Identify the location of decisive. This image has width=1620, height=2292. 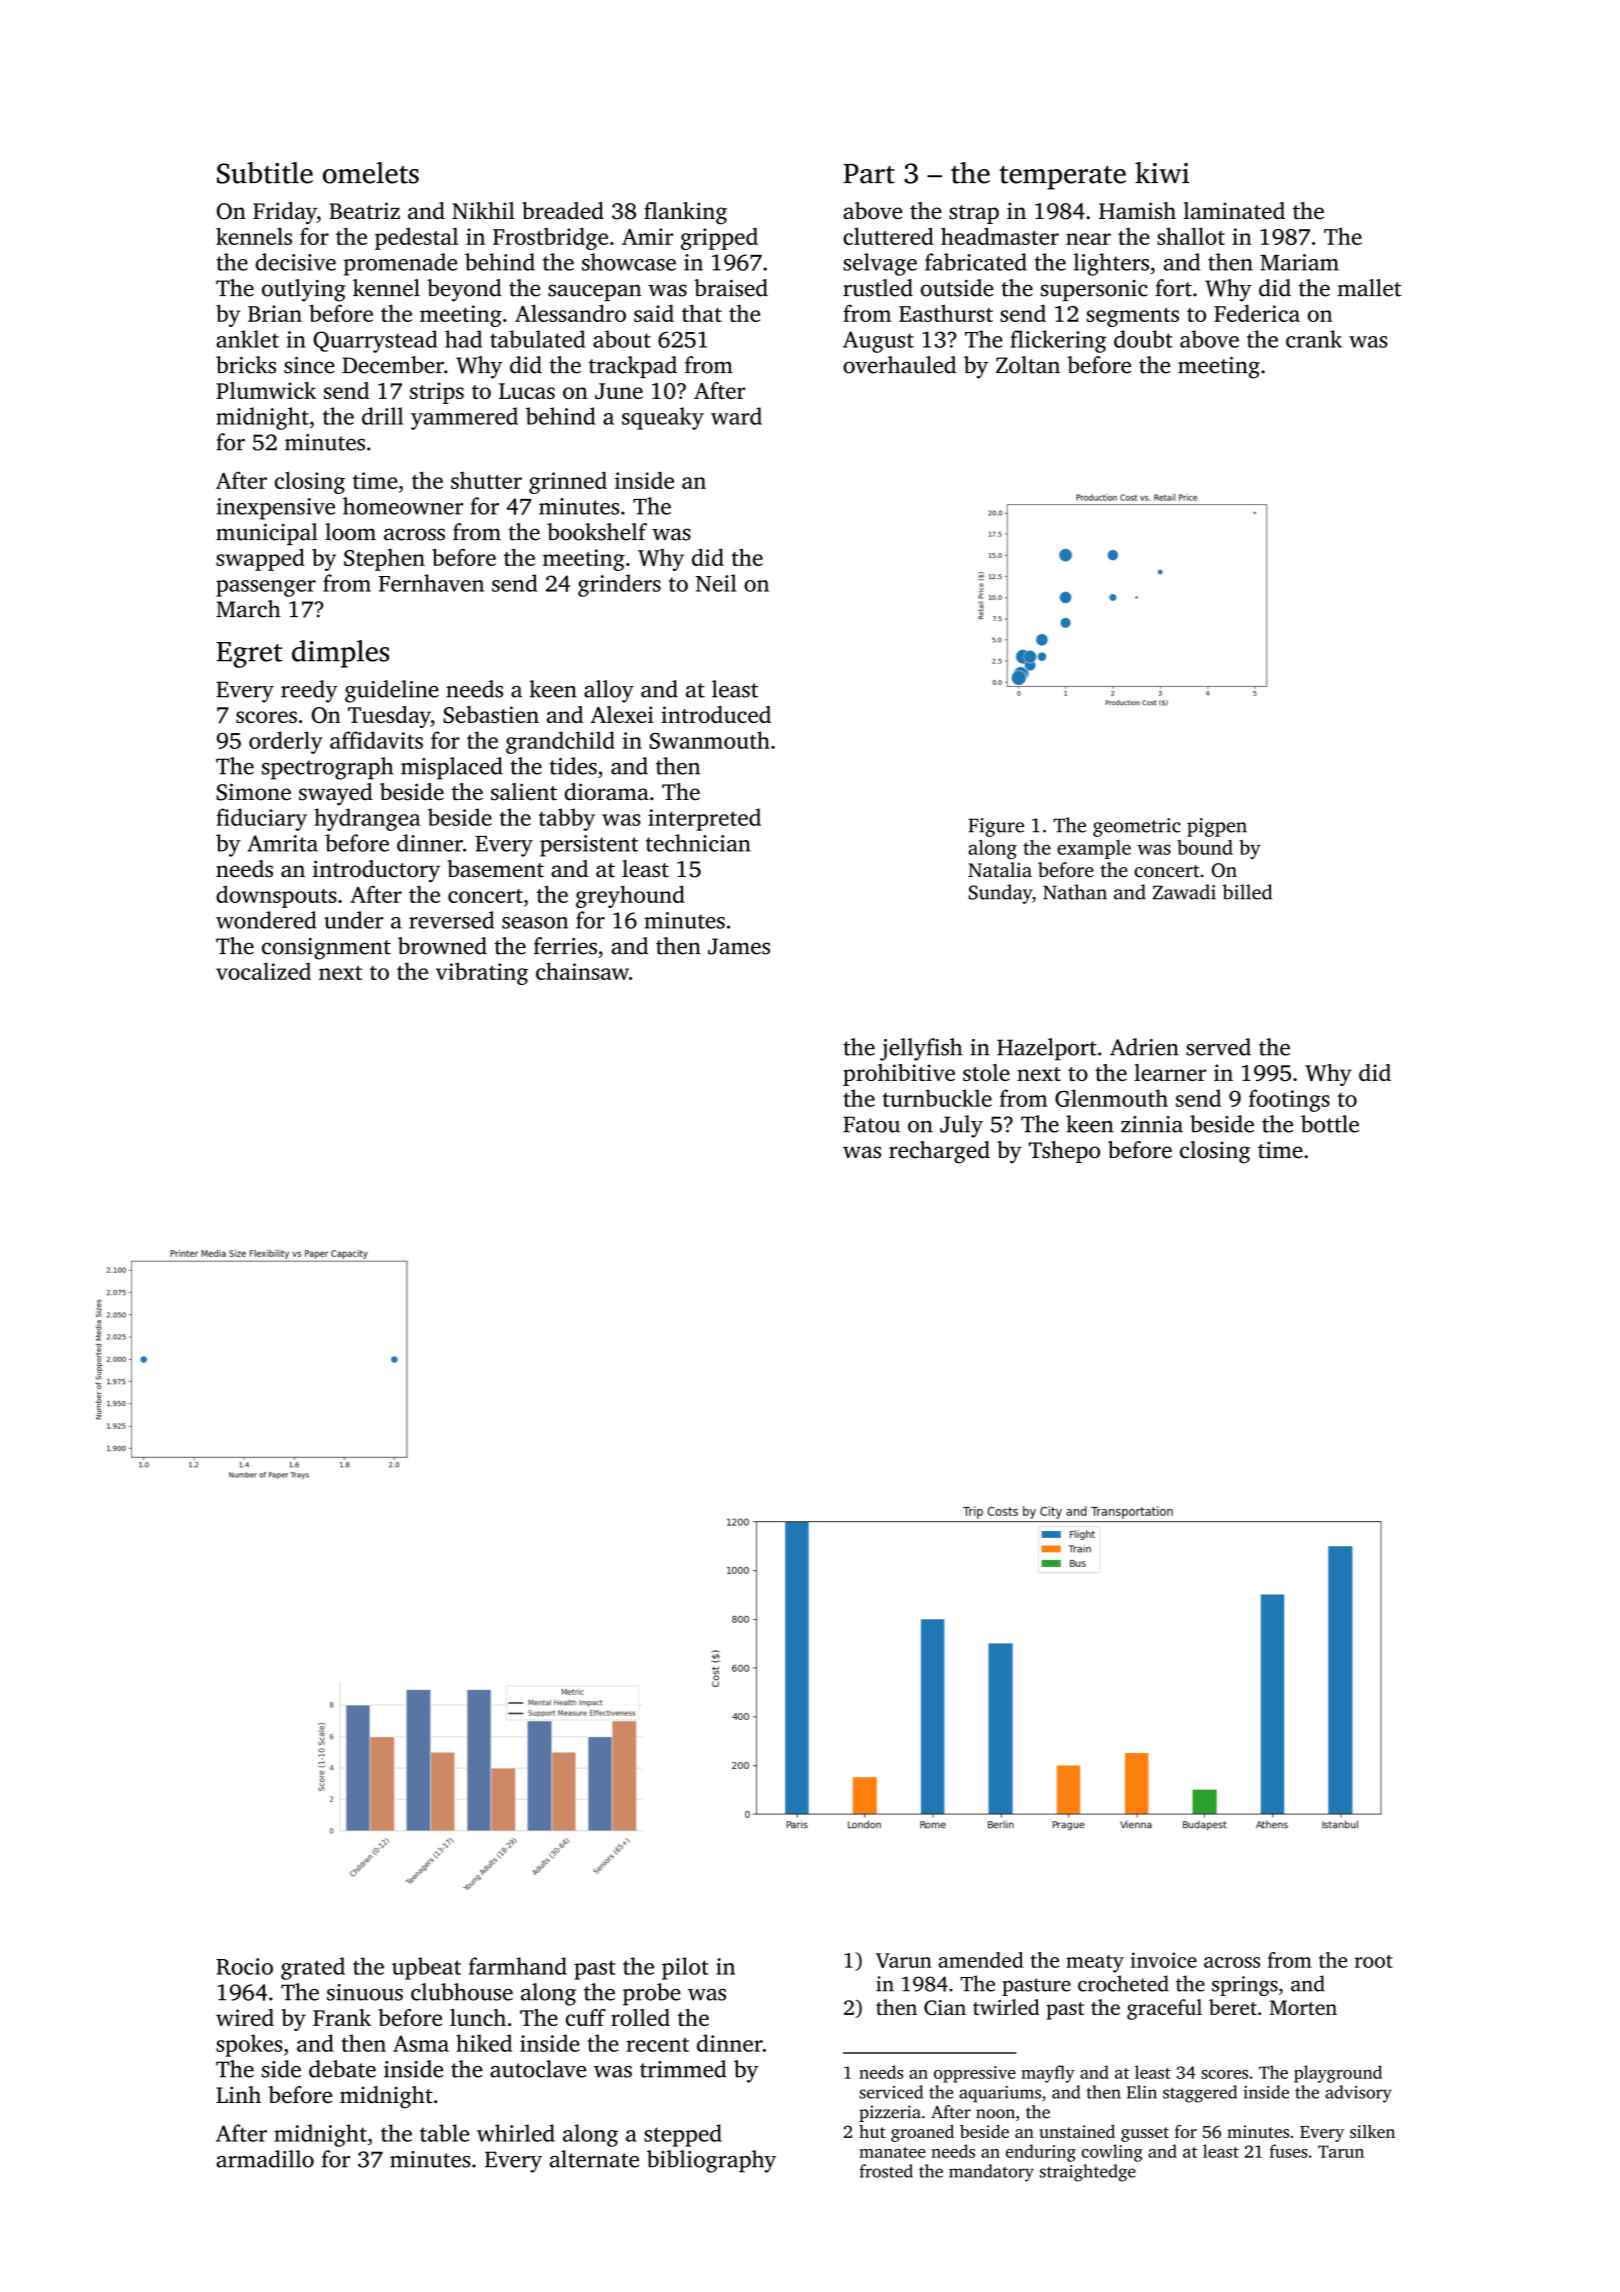
(296, 262).
